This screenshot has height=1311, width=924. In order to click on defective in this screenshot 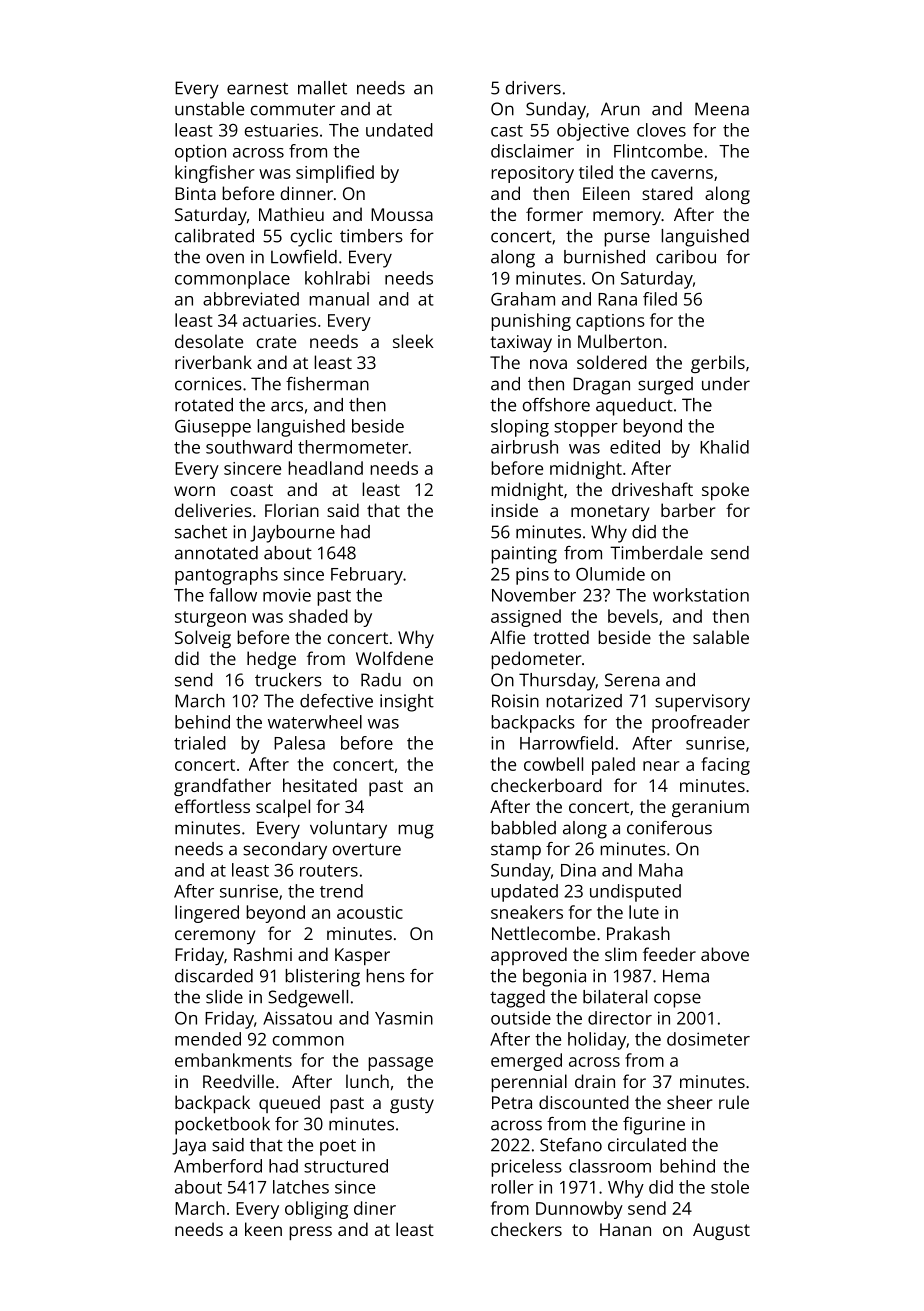, I will do `click(336, 701)`.
